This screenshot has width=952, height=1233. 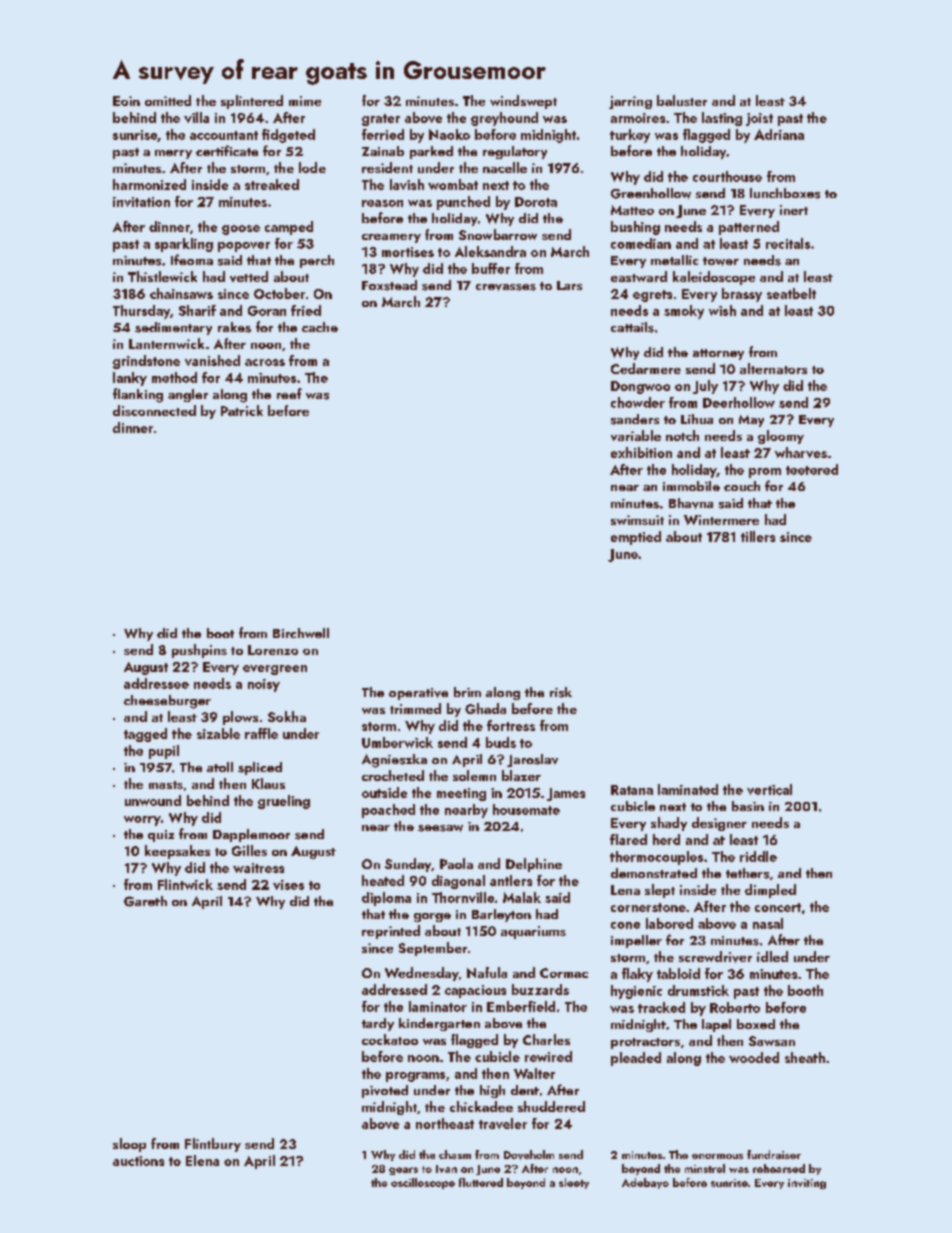 What do you see at coordinates (415, 1077) in the screenshot?
I see `programs` at bounding box center [415, 1077].
